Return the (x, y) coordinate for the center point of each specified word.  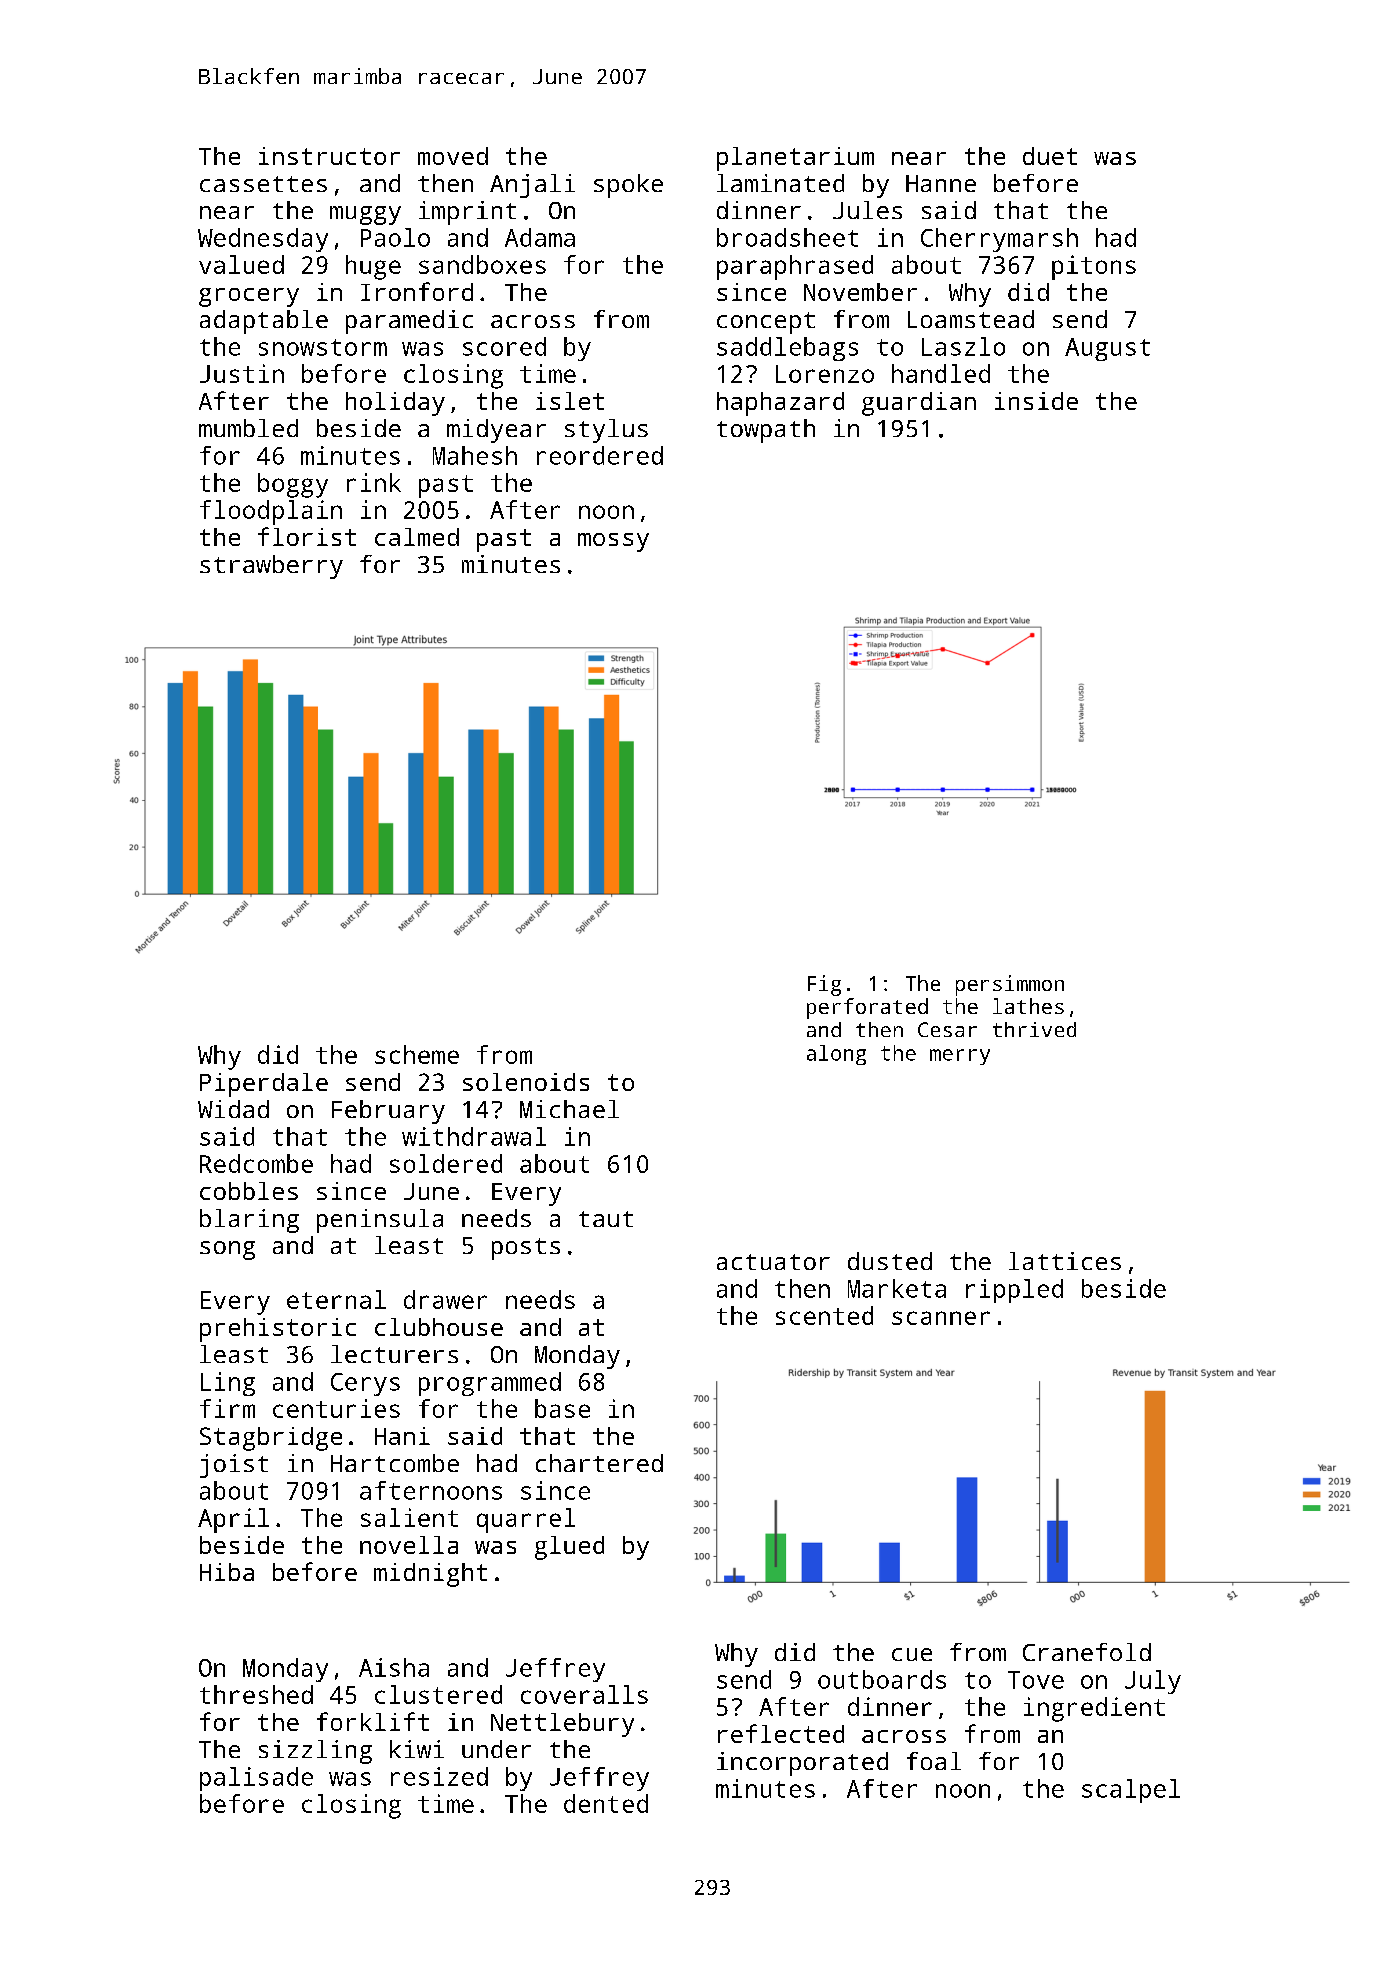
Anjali (532, 186)
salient (409, 1517)
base (562, 1408)
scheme (417, 1054)
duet (1050, 156)
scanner (941, 1318)
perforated (867, 1008)
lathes (1028, 1006)
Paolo (395, 237)
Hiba (227, 1572)
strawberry (271, 567)
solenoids (526, 1082)
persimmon (1010, 985)
